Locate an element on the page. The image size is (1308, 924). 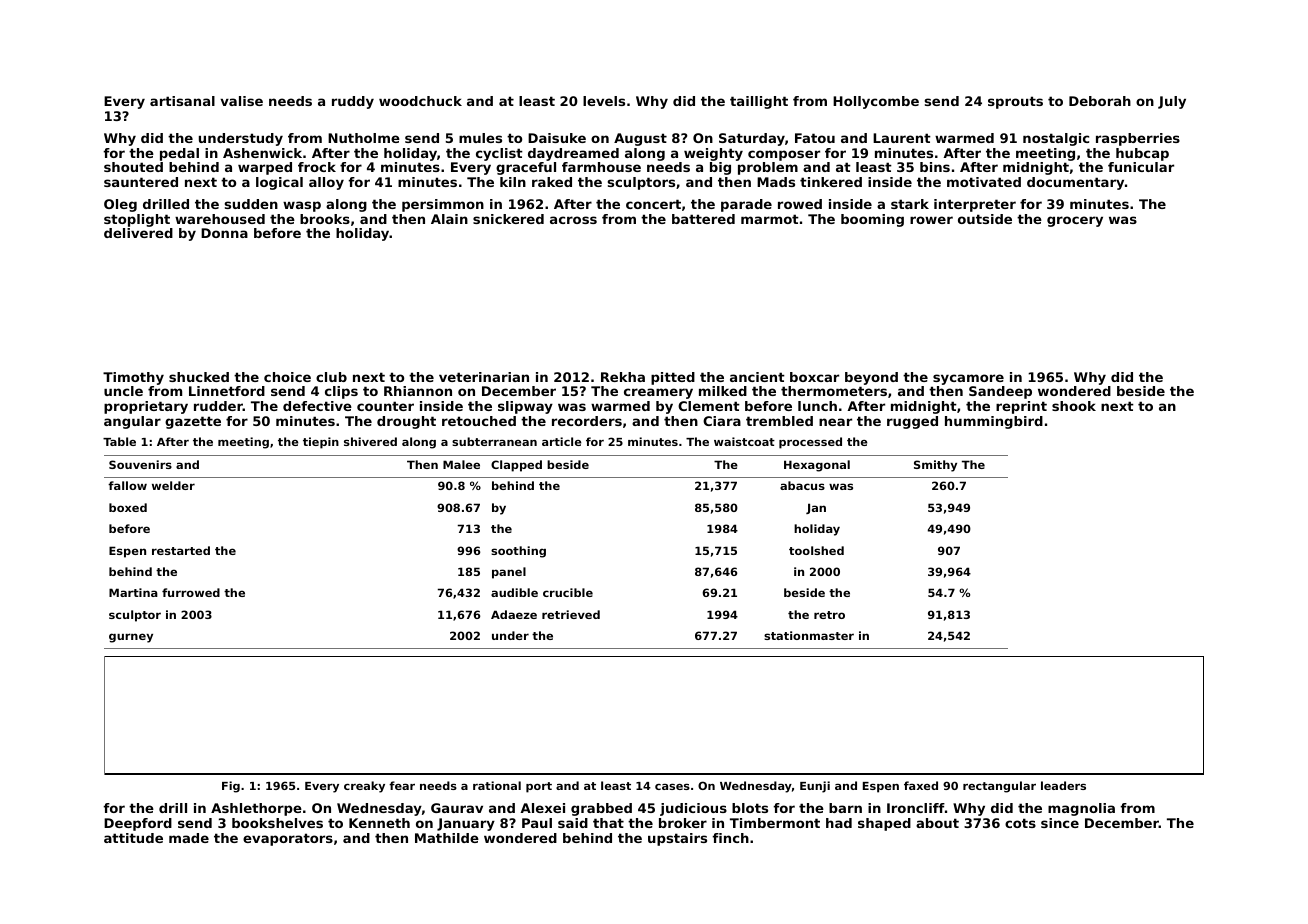
restarted is located at coordinates (181, 550).
